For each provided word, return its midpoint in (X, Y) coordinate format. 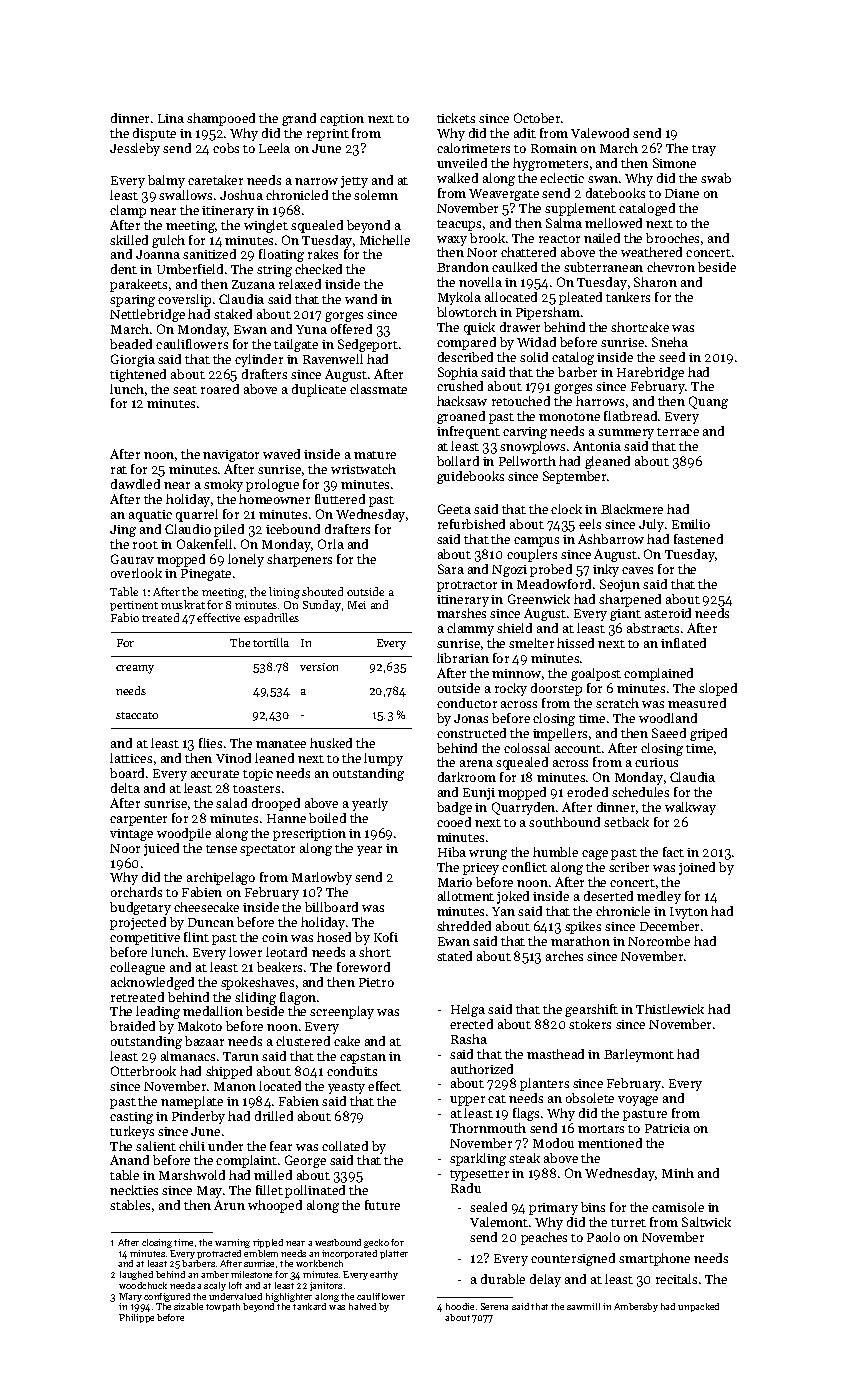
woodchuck (143, 1285)
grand (299, 119)
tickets (456, 118)
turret (628, 1223)
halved (362, 1306)
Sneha (670, 342)
